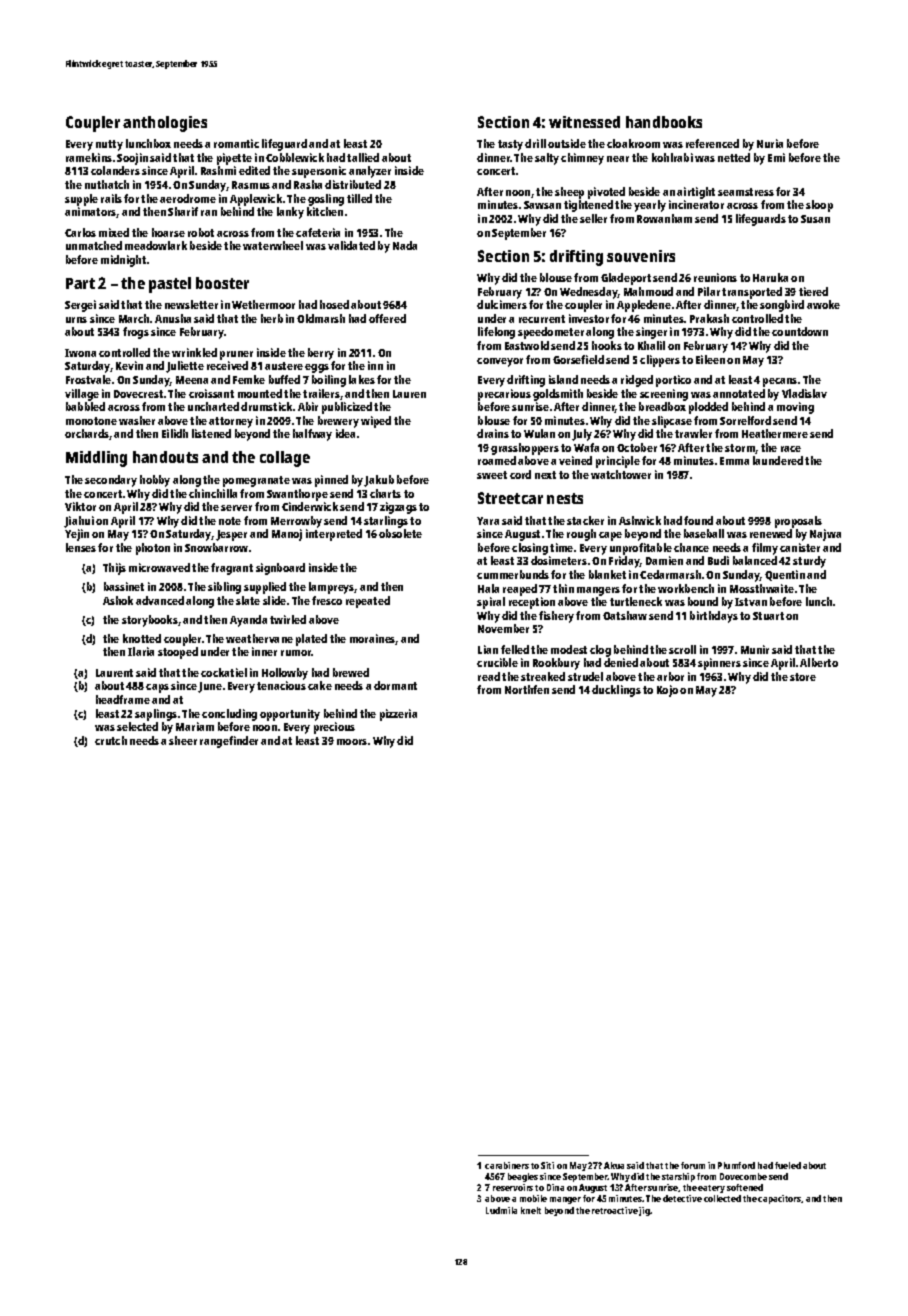  Describe the element at coordinates (165, 124) in the screenshot. I see `anthologies` at that location.
